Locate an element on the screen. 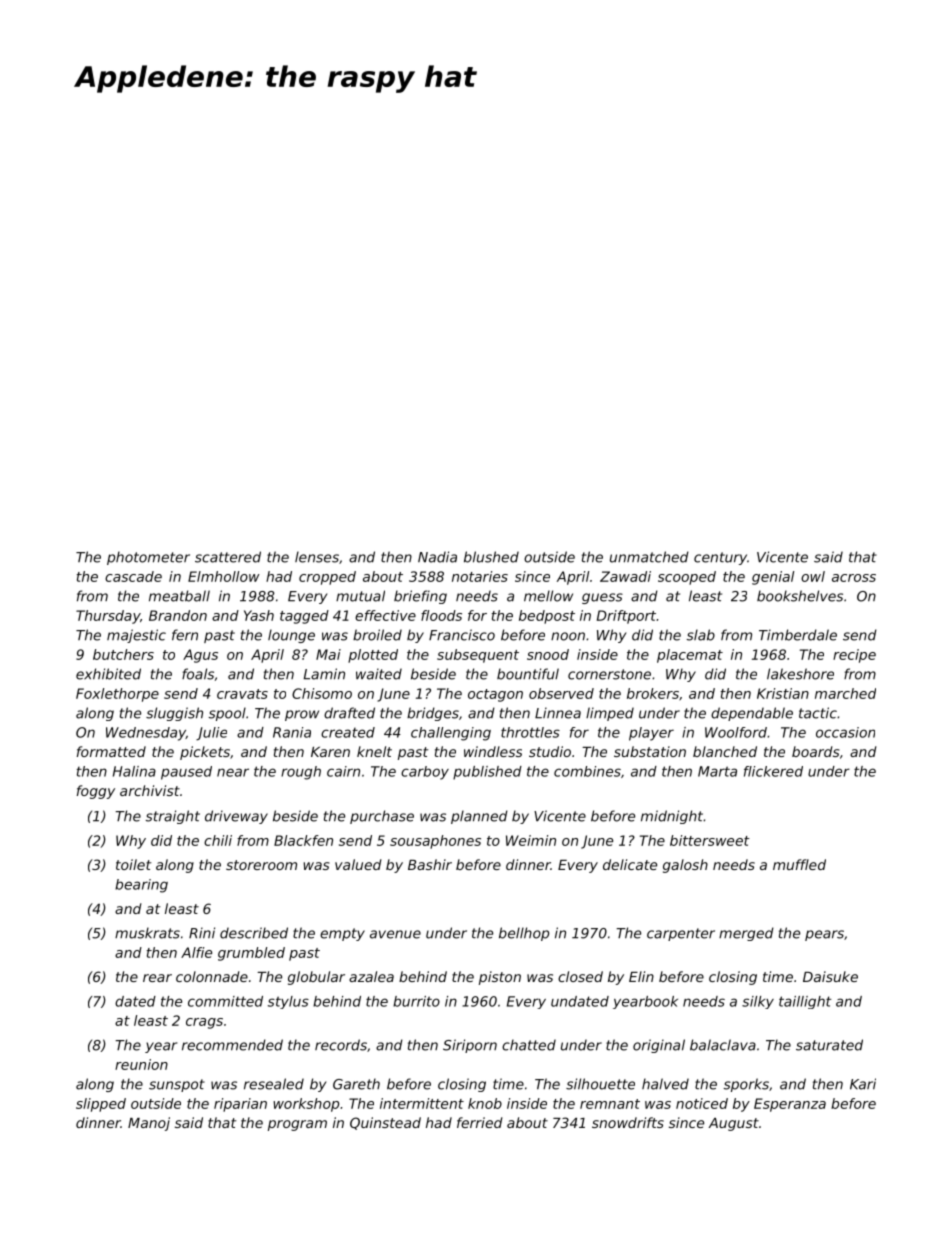  lenses is located at coordinates (317, 557).
